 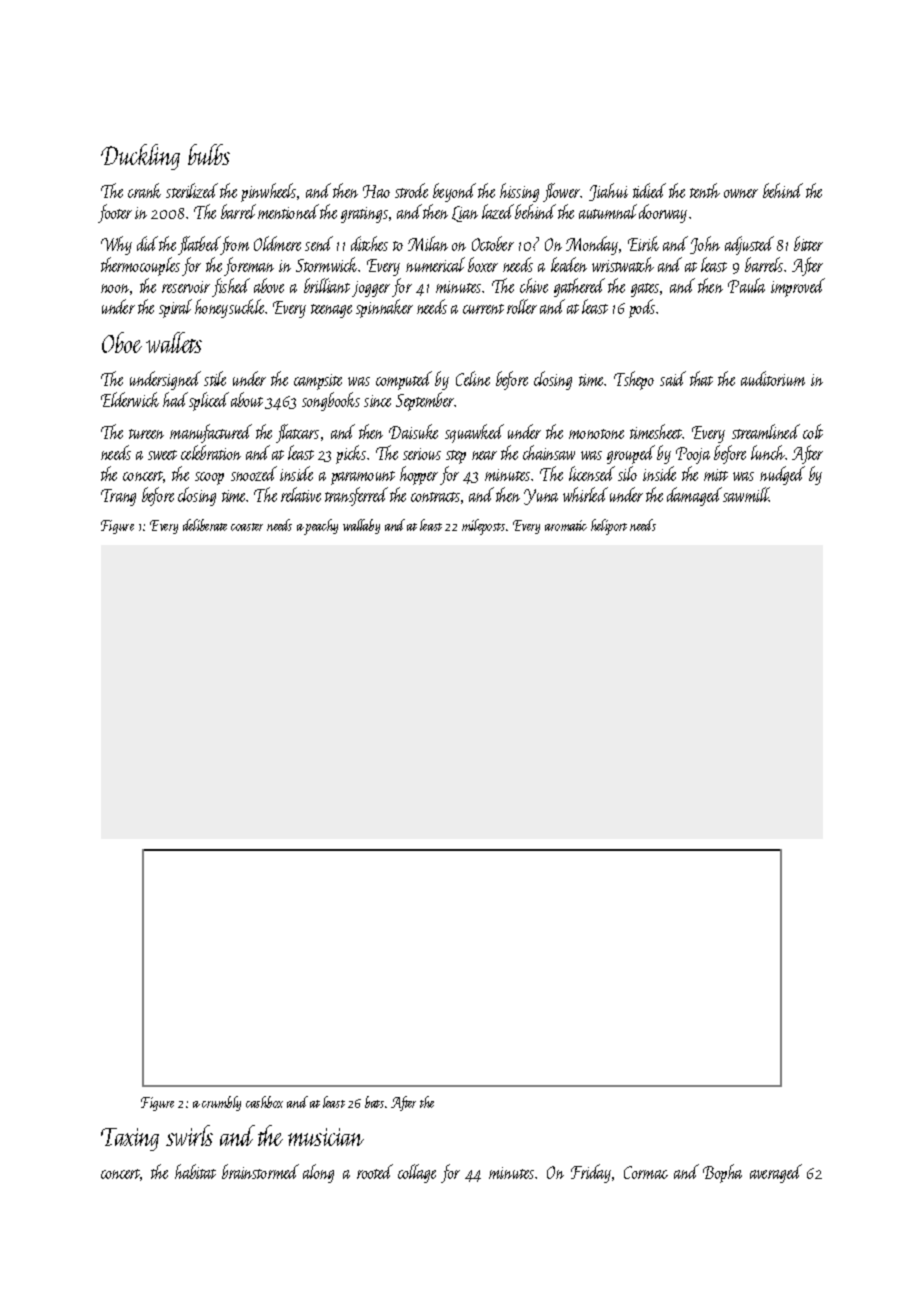 What do you see at coordinates (351, 454) in the image?
I see `picks` at bounding box center [351, 454].
